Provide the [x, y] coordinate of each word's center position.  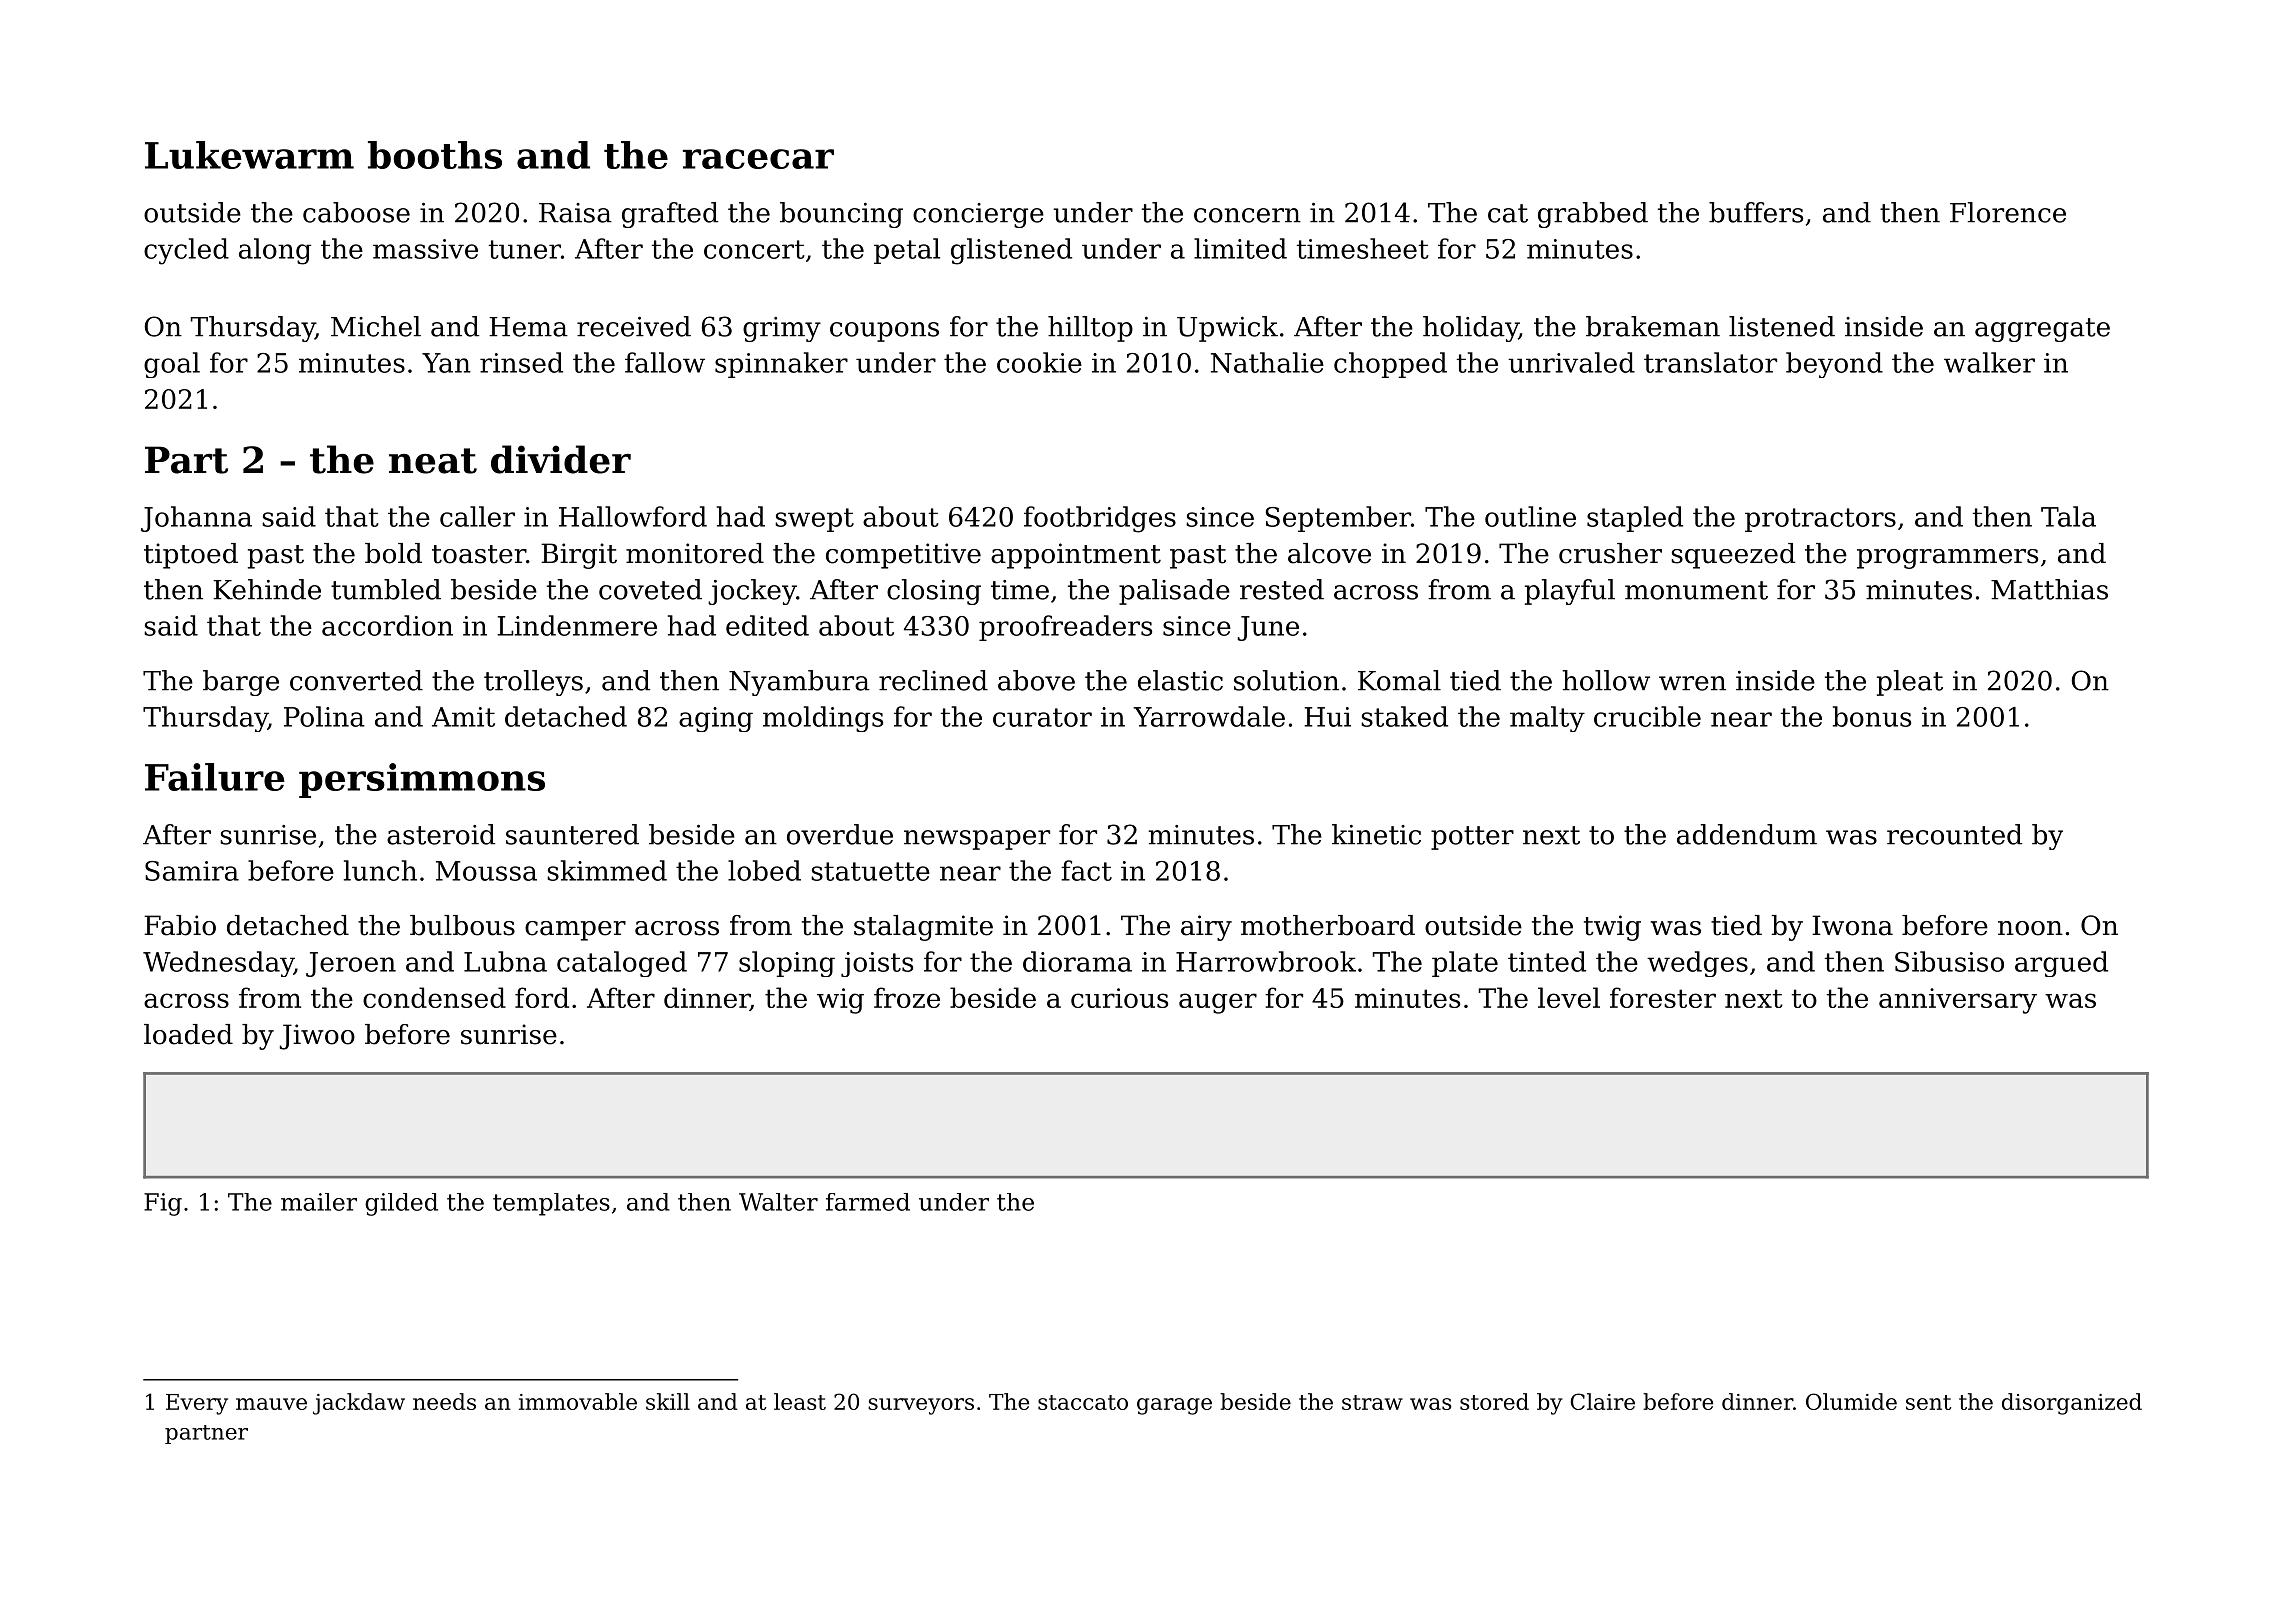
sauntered [572, 834]
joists [877, 964]
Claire [1602, 1401]
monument [1696, 590]
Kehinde [267, 589]
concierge [978, 215]
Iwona [1852, 925]
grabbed [1593, 215]
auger [1218, 1003]
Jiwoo [317, 1037]
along [275, 251]
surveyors [921, 1406]
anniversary [1958, 1001]
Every [197, 1404]
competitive [903, 556]
